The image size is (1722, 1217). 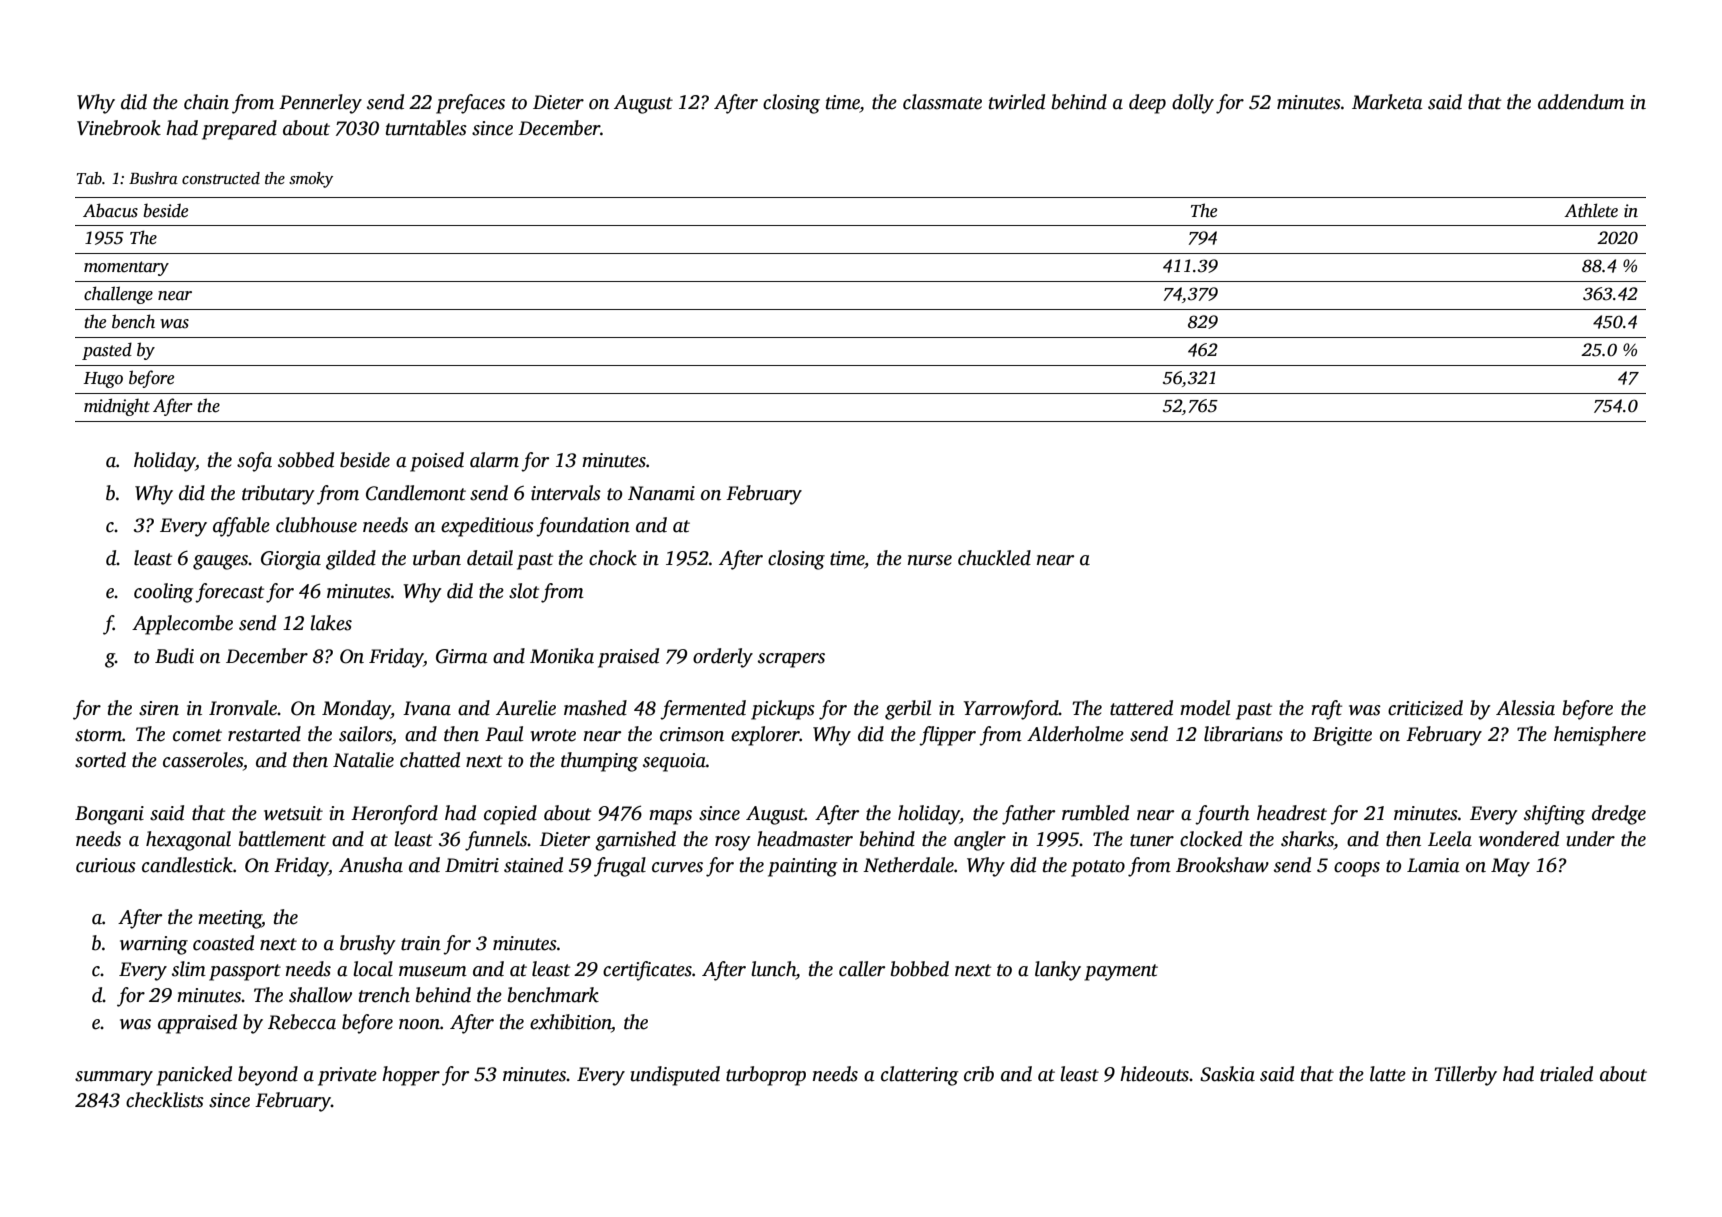 What do you see at coordinates (1017, 102) in the page?
I see `twirled` at bounding box center [1017, 102].
